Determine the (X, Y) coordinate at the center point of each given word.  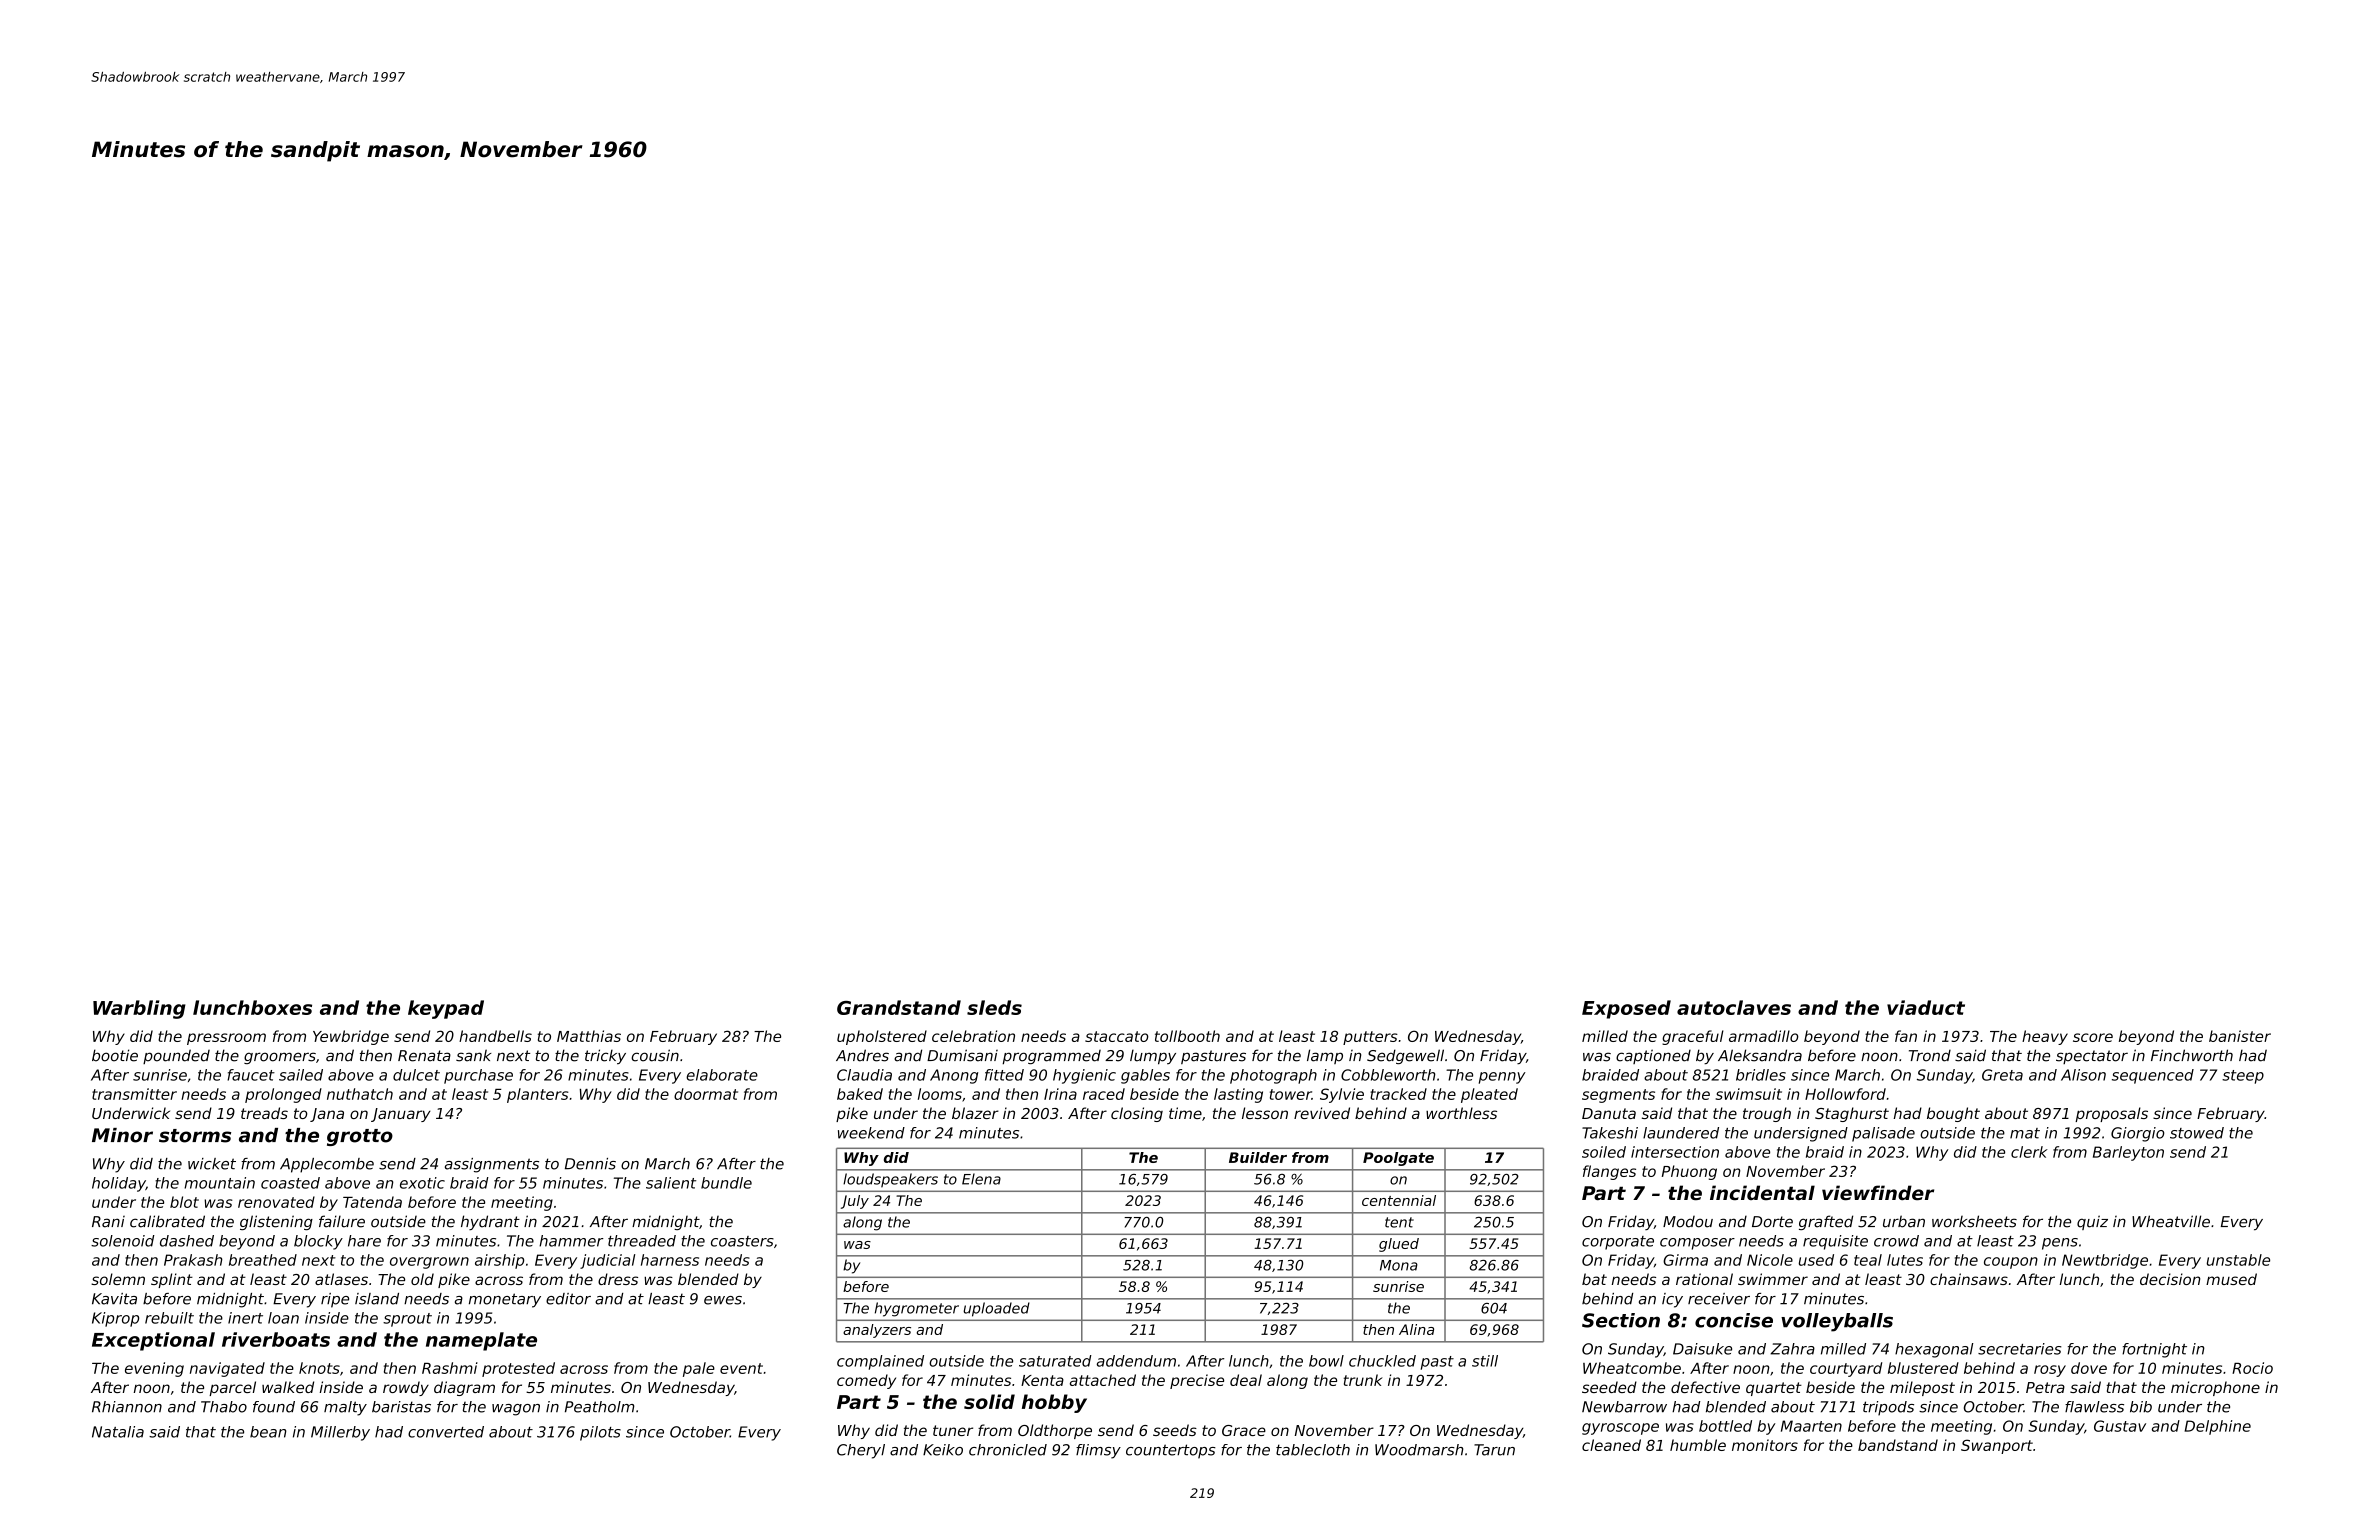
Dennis (590, 1164)
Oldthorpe (1055, 1431)
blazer (975, 1113)
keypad (446, 1009)
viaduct (1926, 1007)
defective (1705, 1387)
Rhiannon (127, 1407)
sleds (994, 1007)
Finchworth (2192, 1055)
